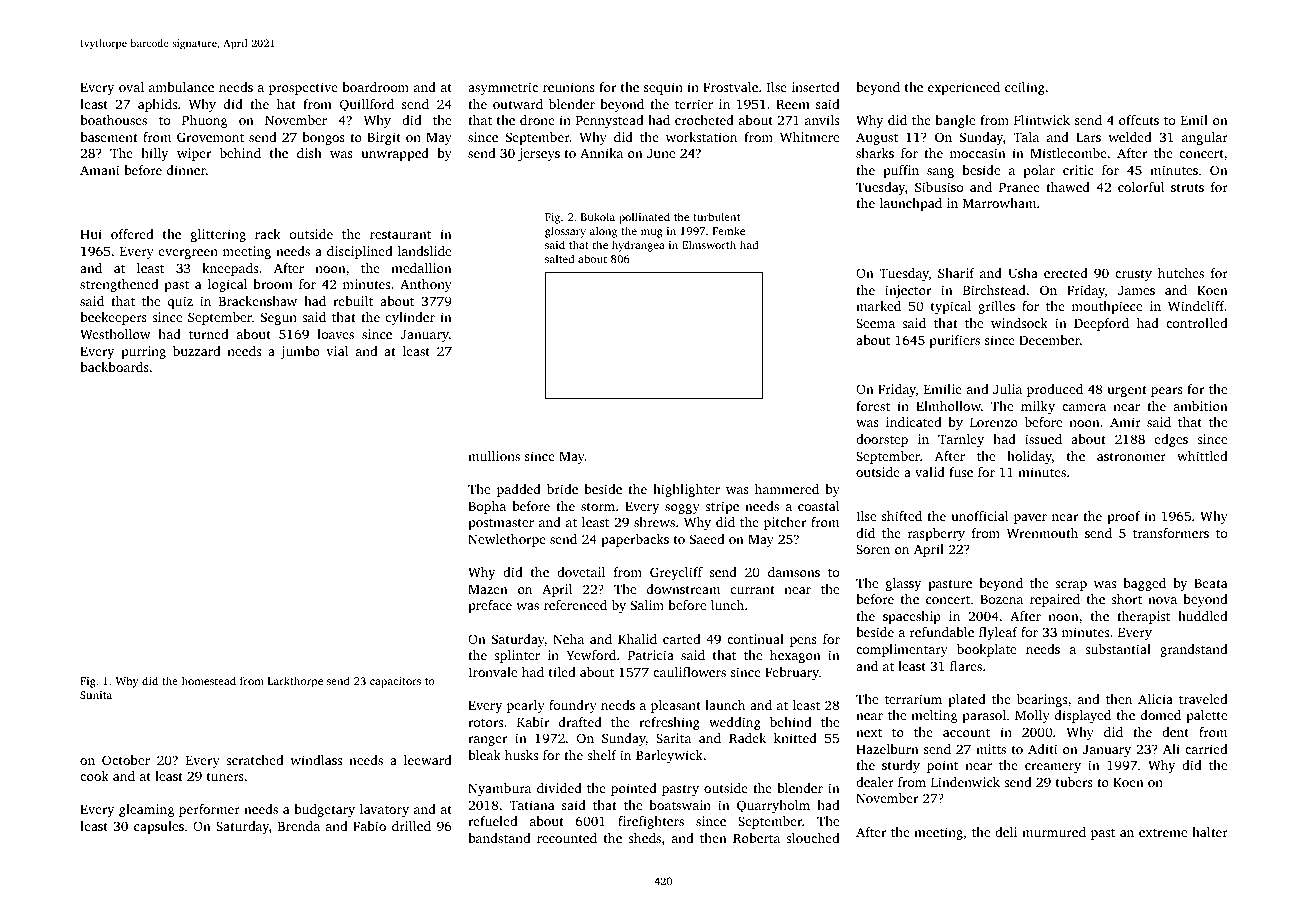 This page has height=924, width=1308. What do you see at coordinates (559, 258) in the page?
I see `salted` at bounding box center [559, 258].
